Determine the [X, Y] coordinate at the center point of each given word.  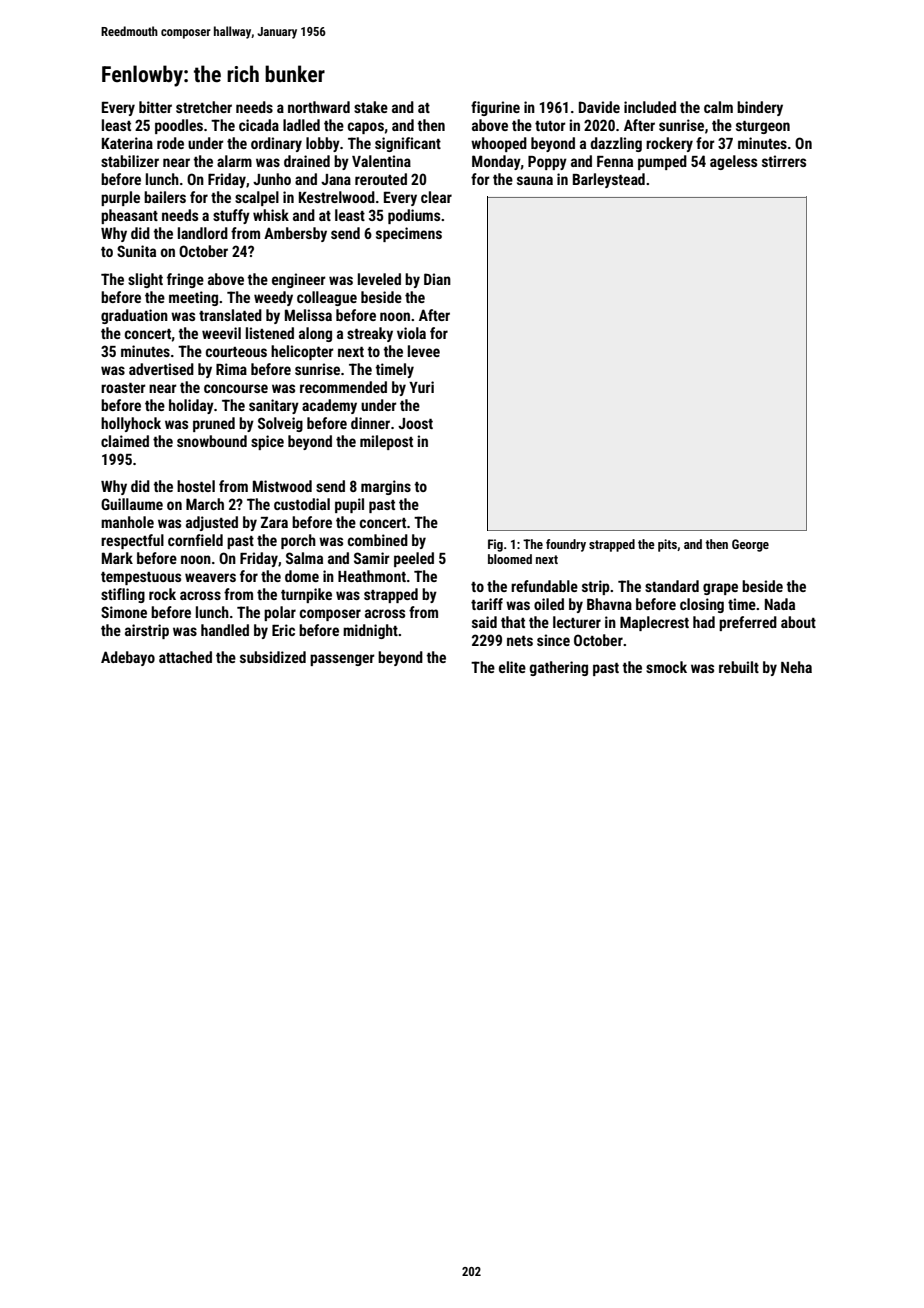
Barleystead [609, 180]
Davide [599, 107]
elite [512, 667]
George [750, 545]
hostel [196, 486]
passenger [342, 660]
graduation [134, 316]
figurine [495, 108]
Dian [437, 279]
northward [319, 107]
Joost [415, 423]
